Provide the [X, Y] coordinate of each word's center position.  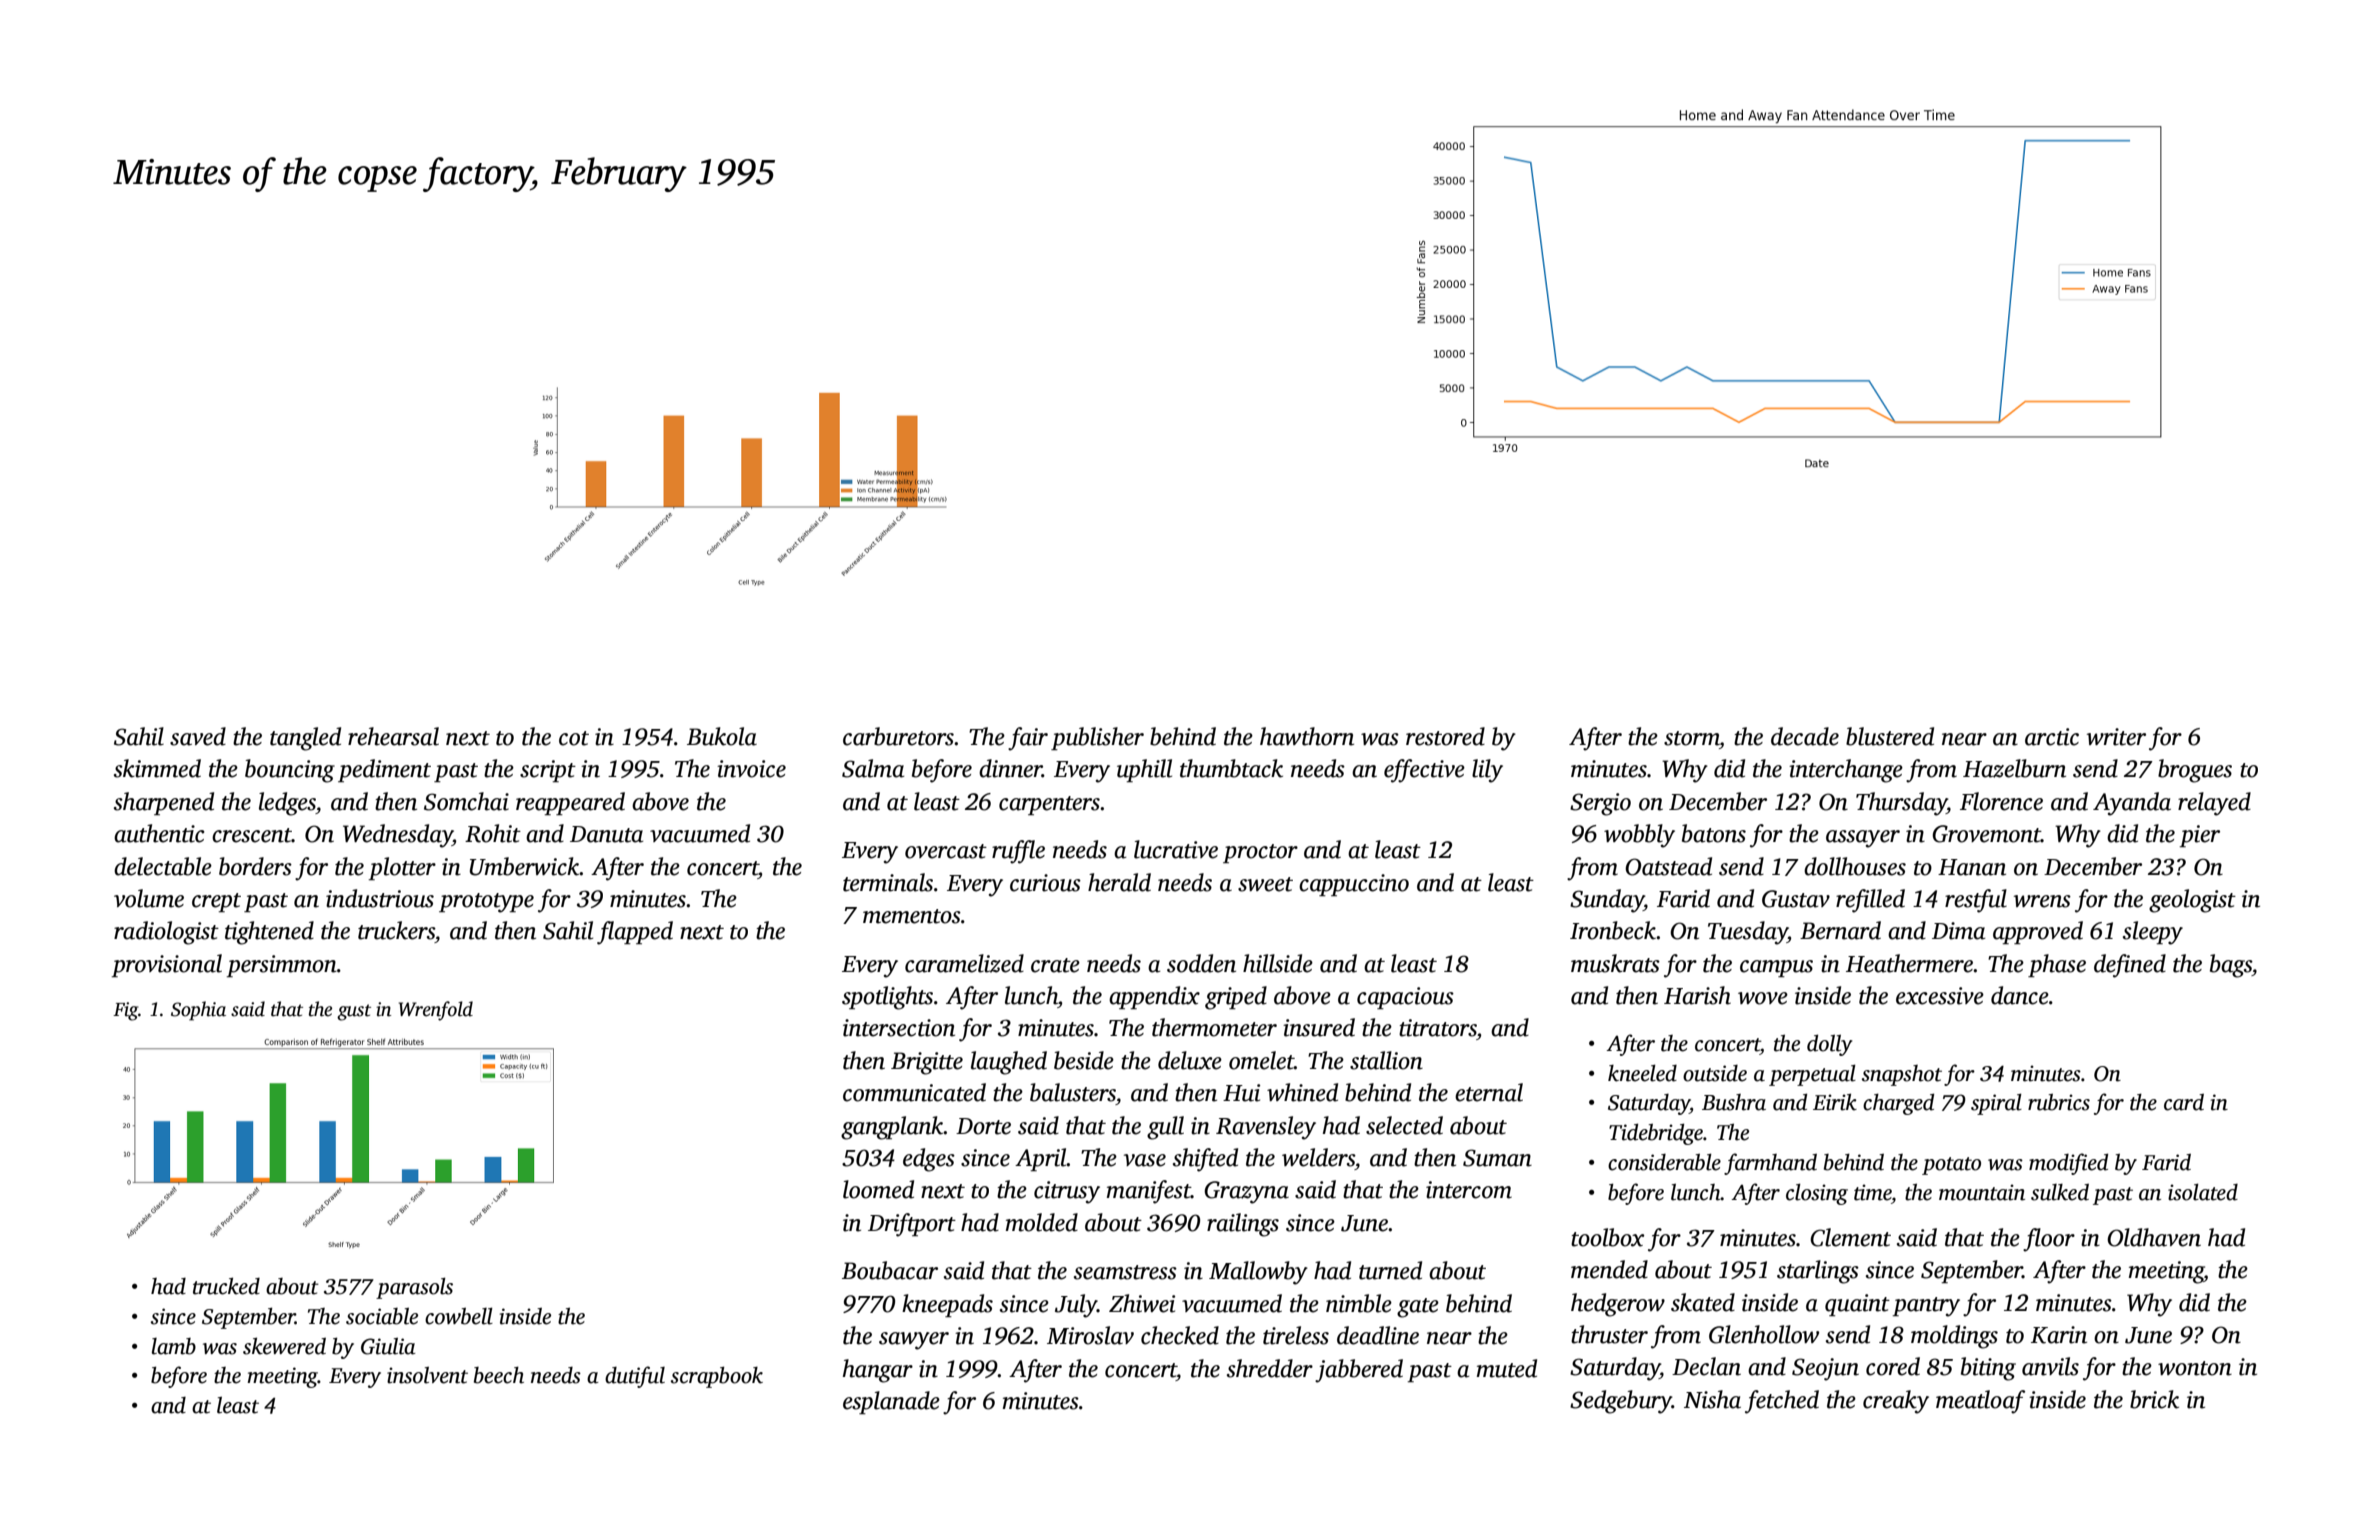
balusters [1073, 1092]
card [2184, 1102]
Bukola [722, 736]
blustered [1890, 736]
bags [2231, 966]
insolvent [427, 1375]
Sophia [198, 1011]
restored [1445, 736]
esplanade [891, 1402]
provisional [167, 965]
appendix [1154, 997]
